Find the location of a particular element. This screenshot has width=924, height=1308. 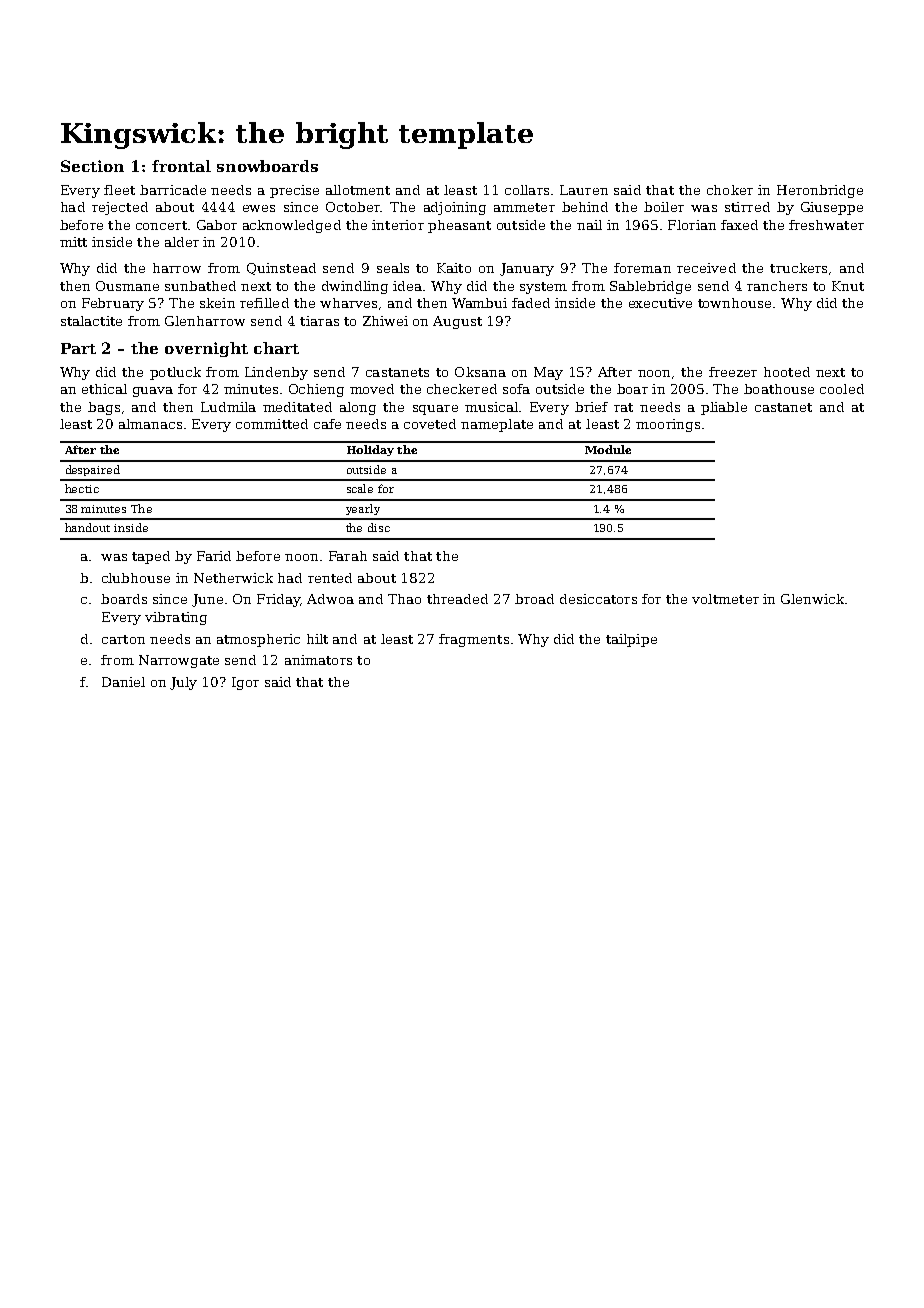

clubhouse is located at coordinates (136, 578).
